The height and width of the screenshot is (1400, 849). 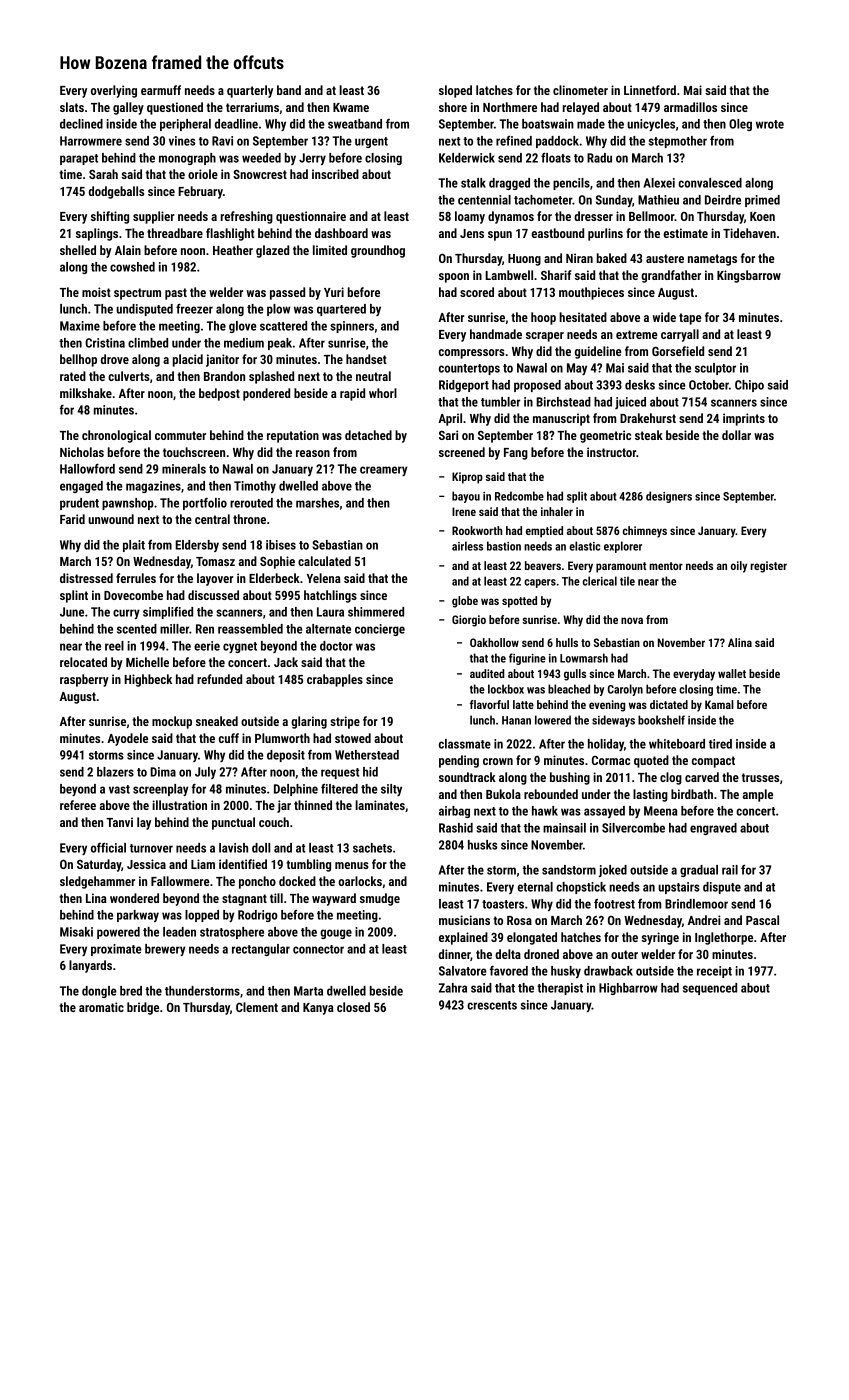 I want to click on nova, so click(x=632, y=620).
